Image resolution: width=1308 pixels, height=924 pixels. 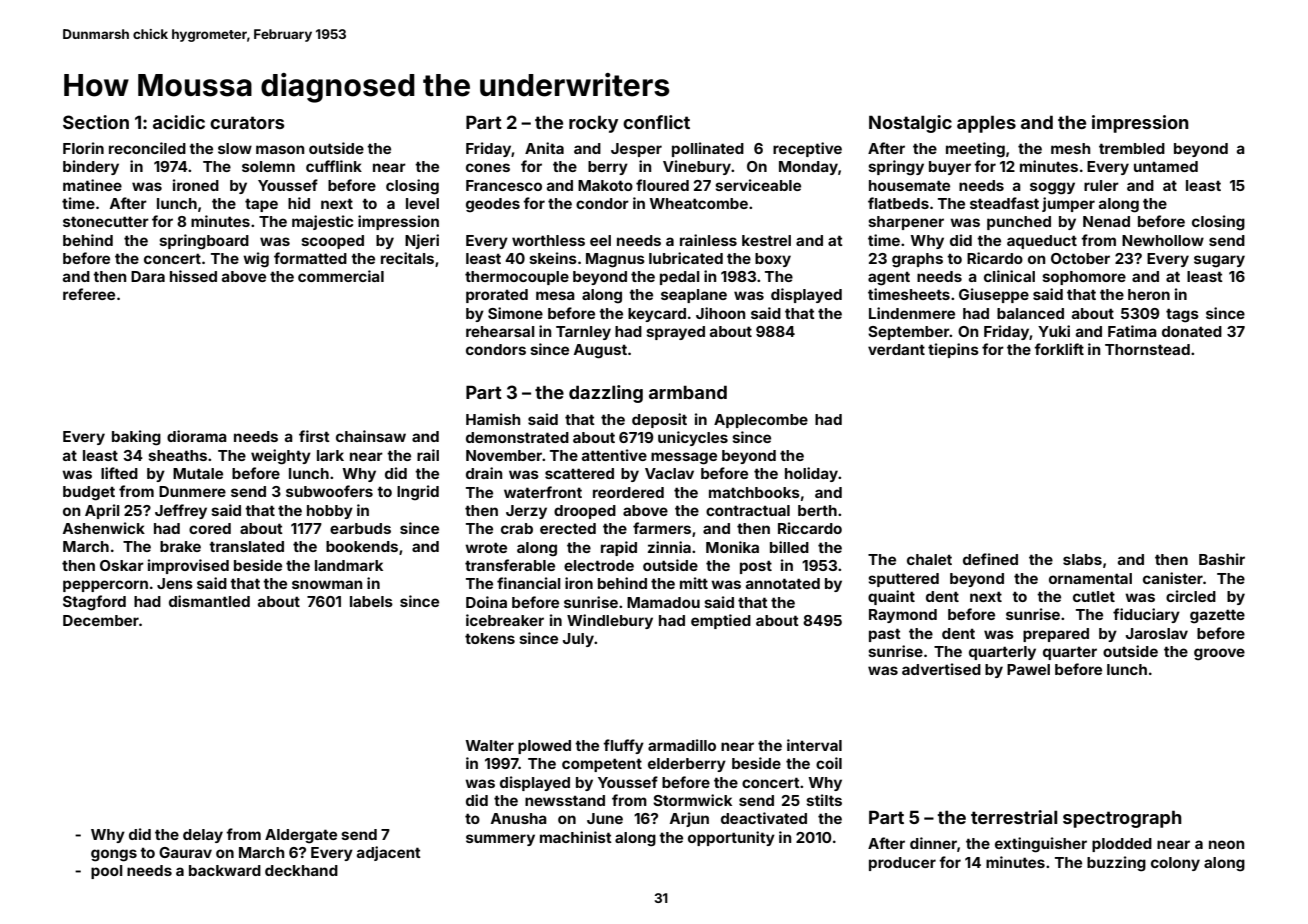 What do you see at coordinates (684, 458) in the screenshot?
I see `message` at bounding box center [684, 458].
